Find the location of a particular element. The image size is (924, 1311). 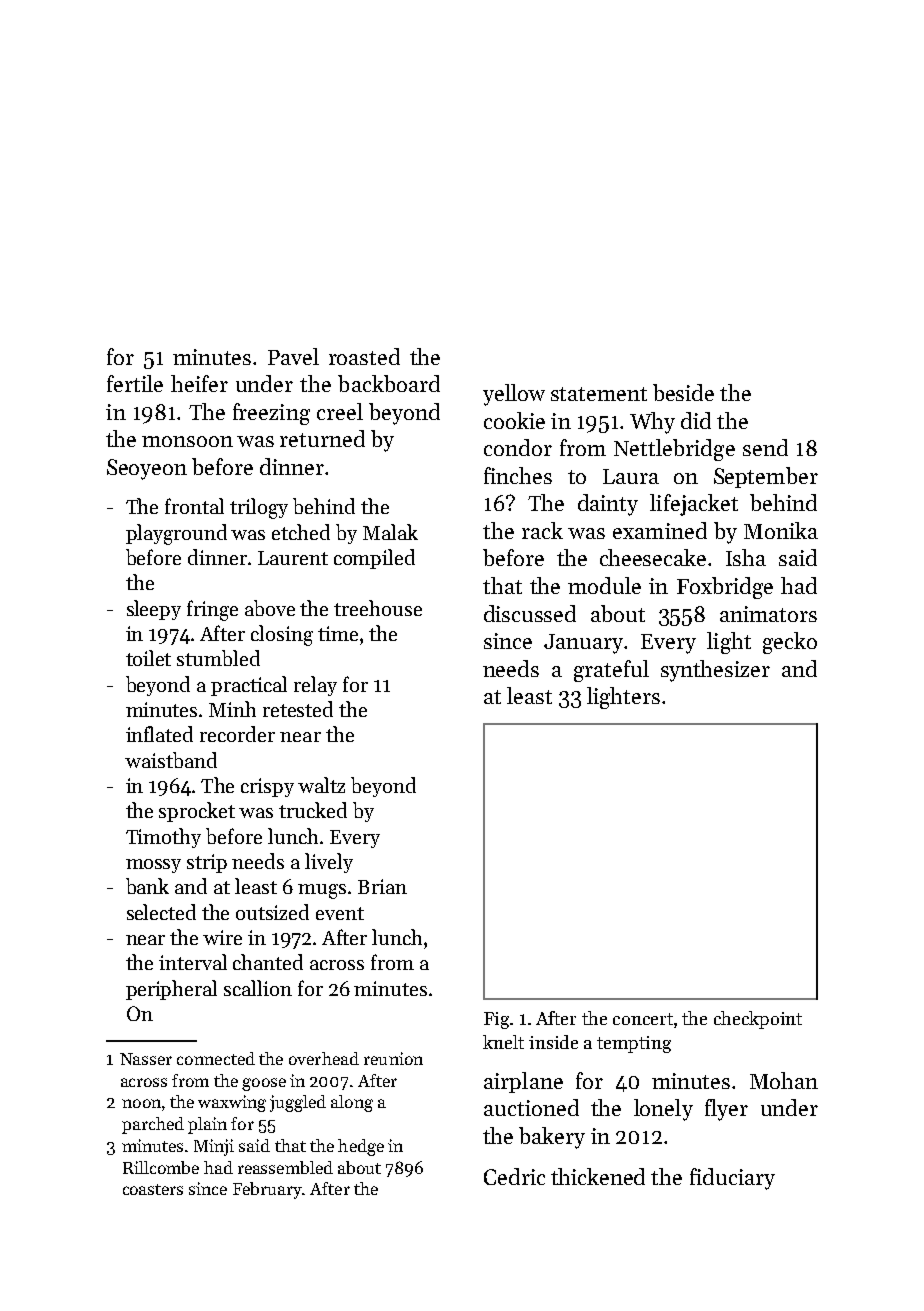

waltz is located at coordinates (321, 785).
